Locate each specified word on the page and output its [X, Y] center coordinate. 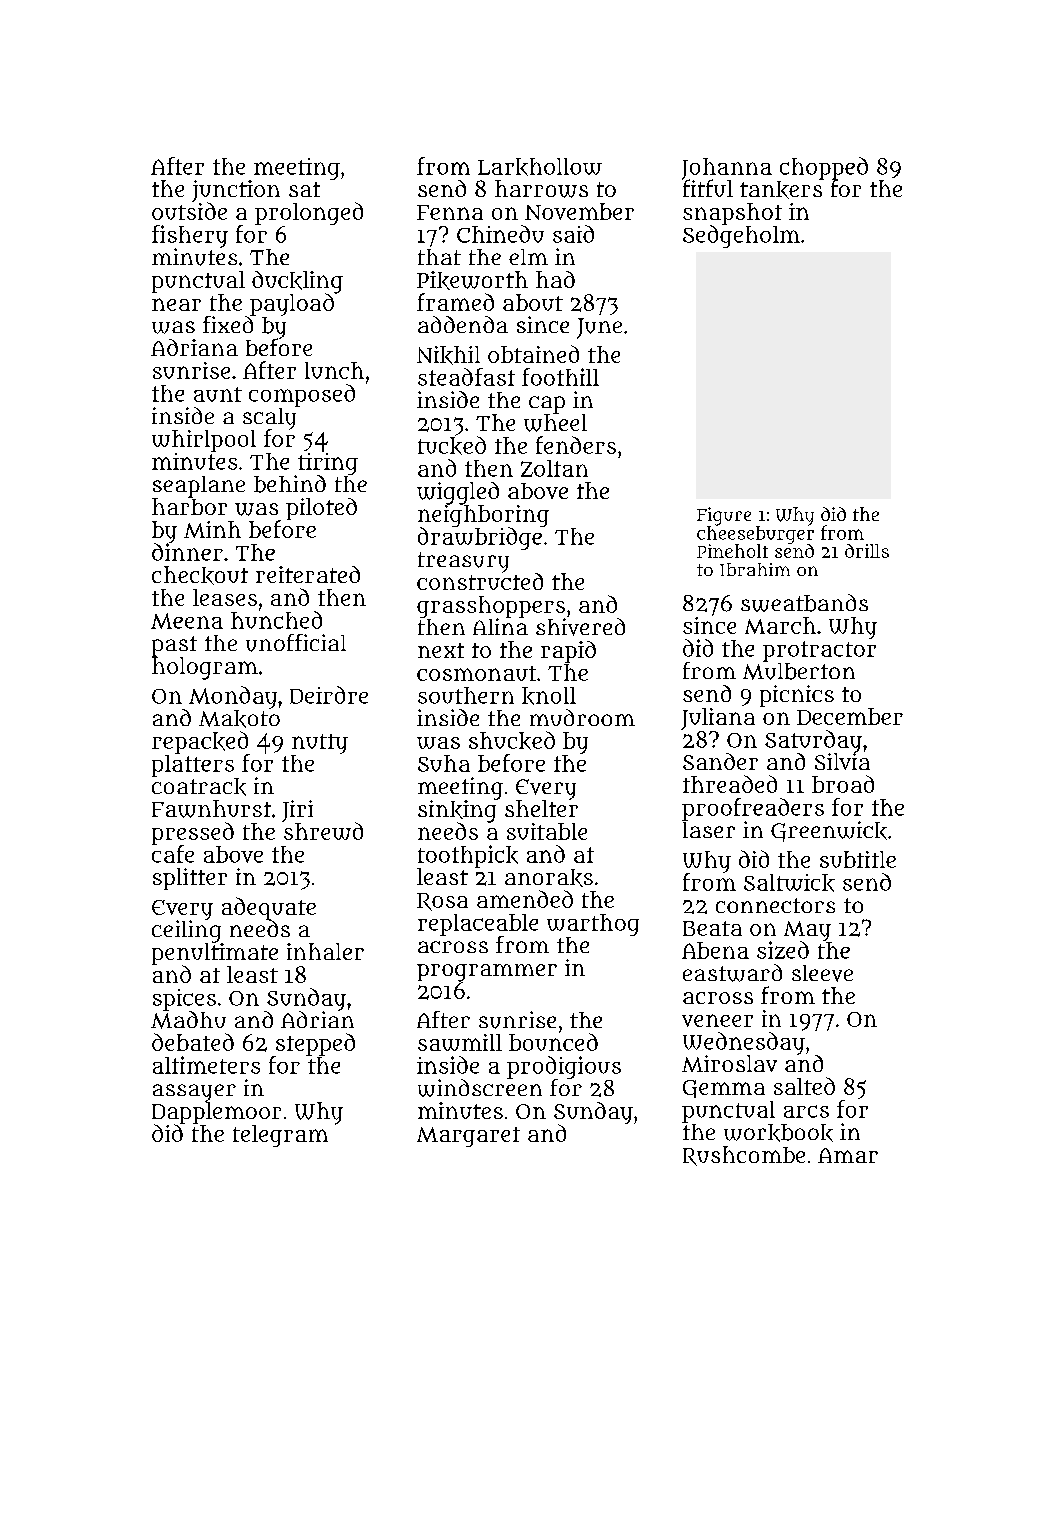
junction [236, 191]
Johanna [727, 169]
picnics [797, 696]
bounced [553, 1042]
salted [804, 1086]
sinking [457, 811]
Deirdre [329, 695]
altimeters [206, 1065]
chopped [824, 168]
